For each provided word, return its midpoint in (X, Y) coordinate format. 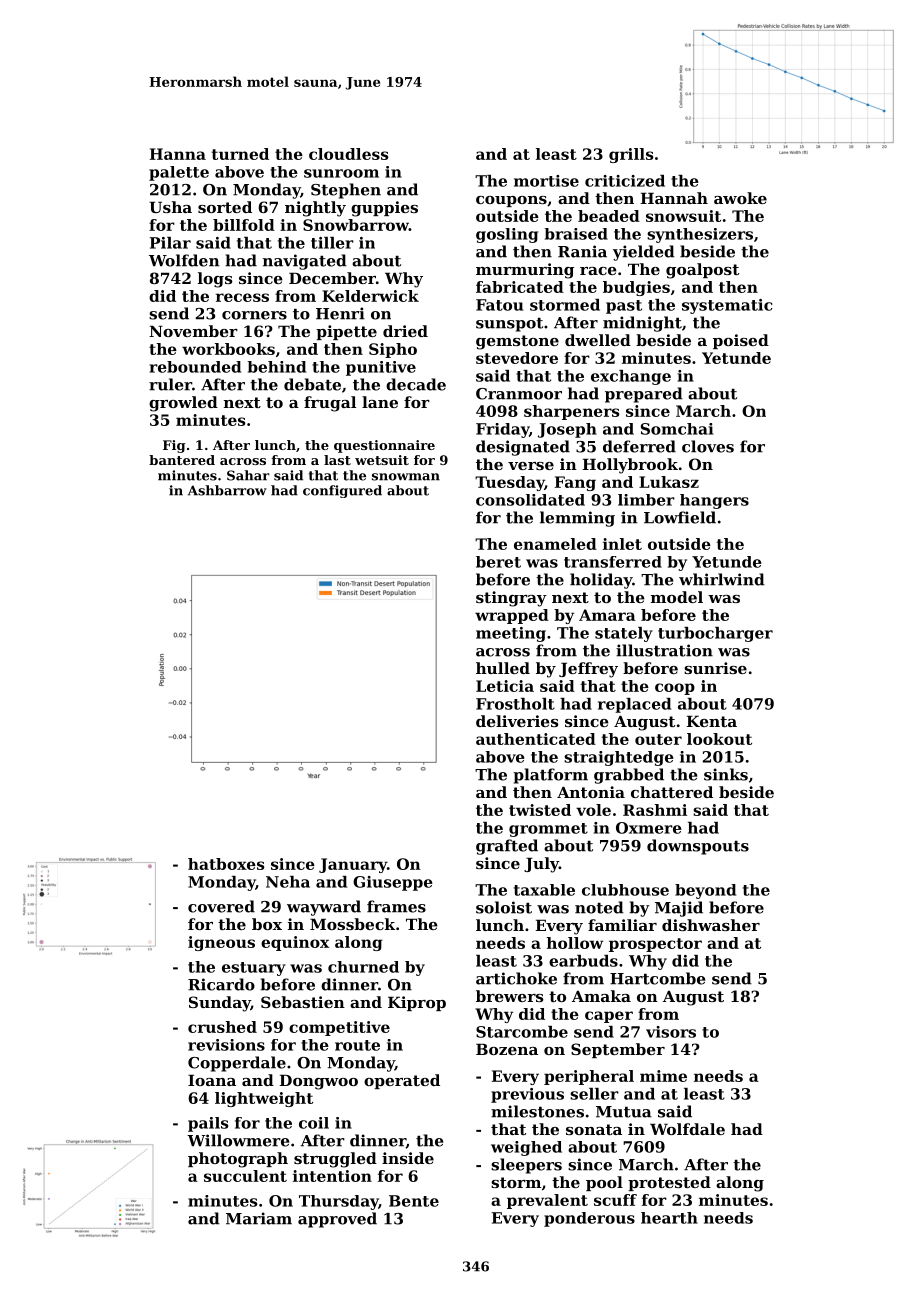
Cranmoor (519, 394)
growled (183, 404)
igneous (221, 943)
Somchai (677, 429)
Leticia (505, 686)
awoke (740, 198)
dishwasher (711, 925)
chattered (672, 792)
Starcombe (522, 1032)
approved (337, 1220)
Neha (288, 882)
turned (240, 154)
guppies (384, 209)
